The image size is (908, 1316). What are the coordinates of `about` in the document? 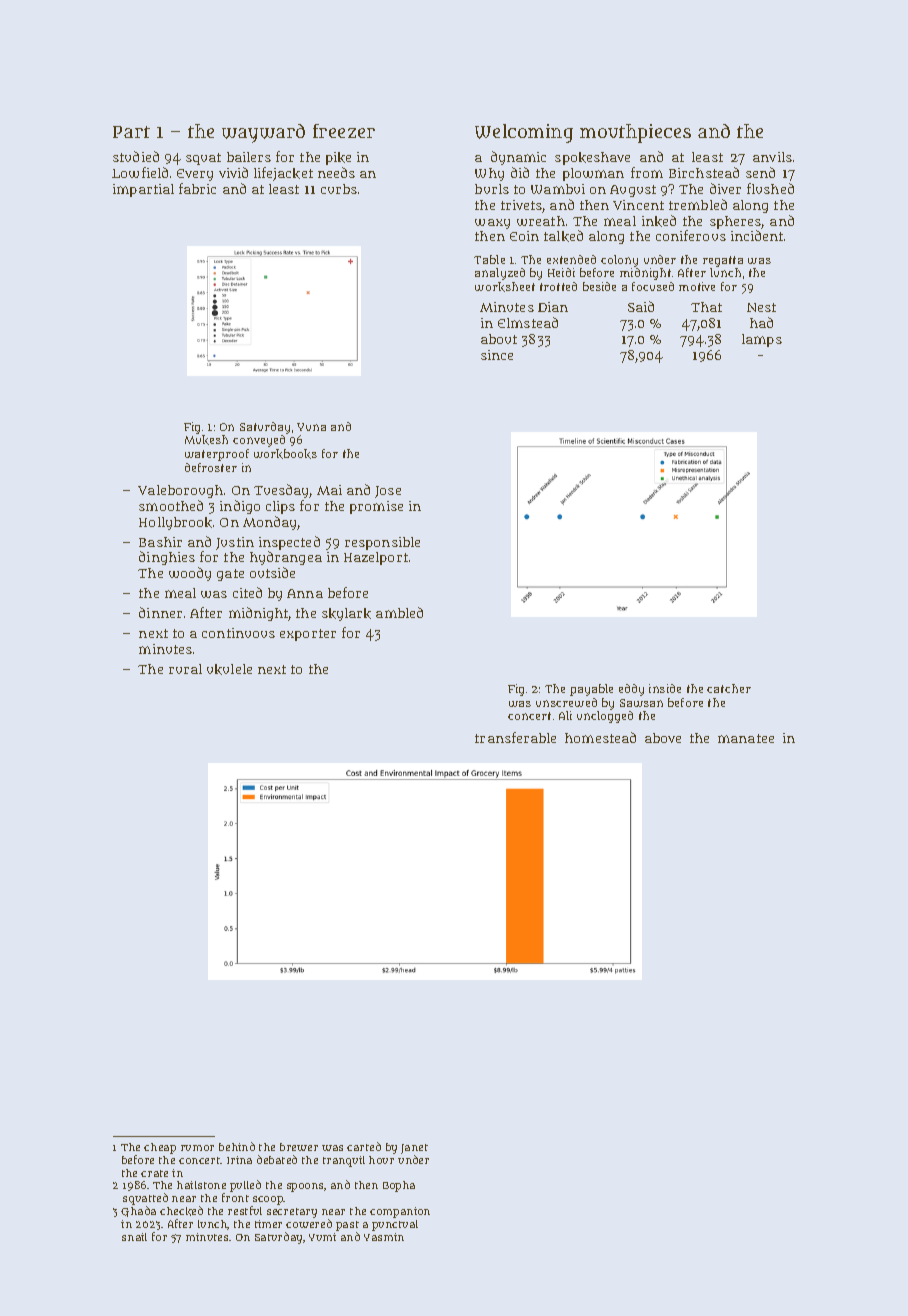 It's located at (499, 339).
